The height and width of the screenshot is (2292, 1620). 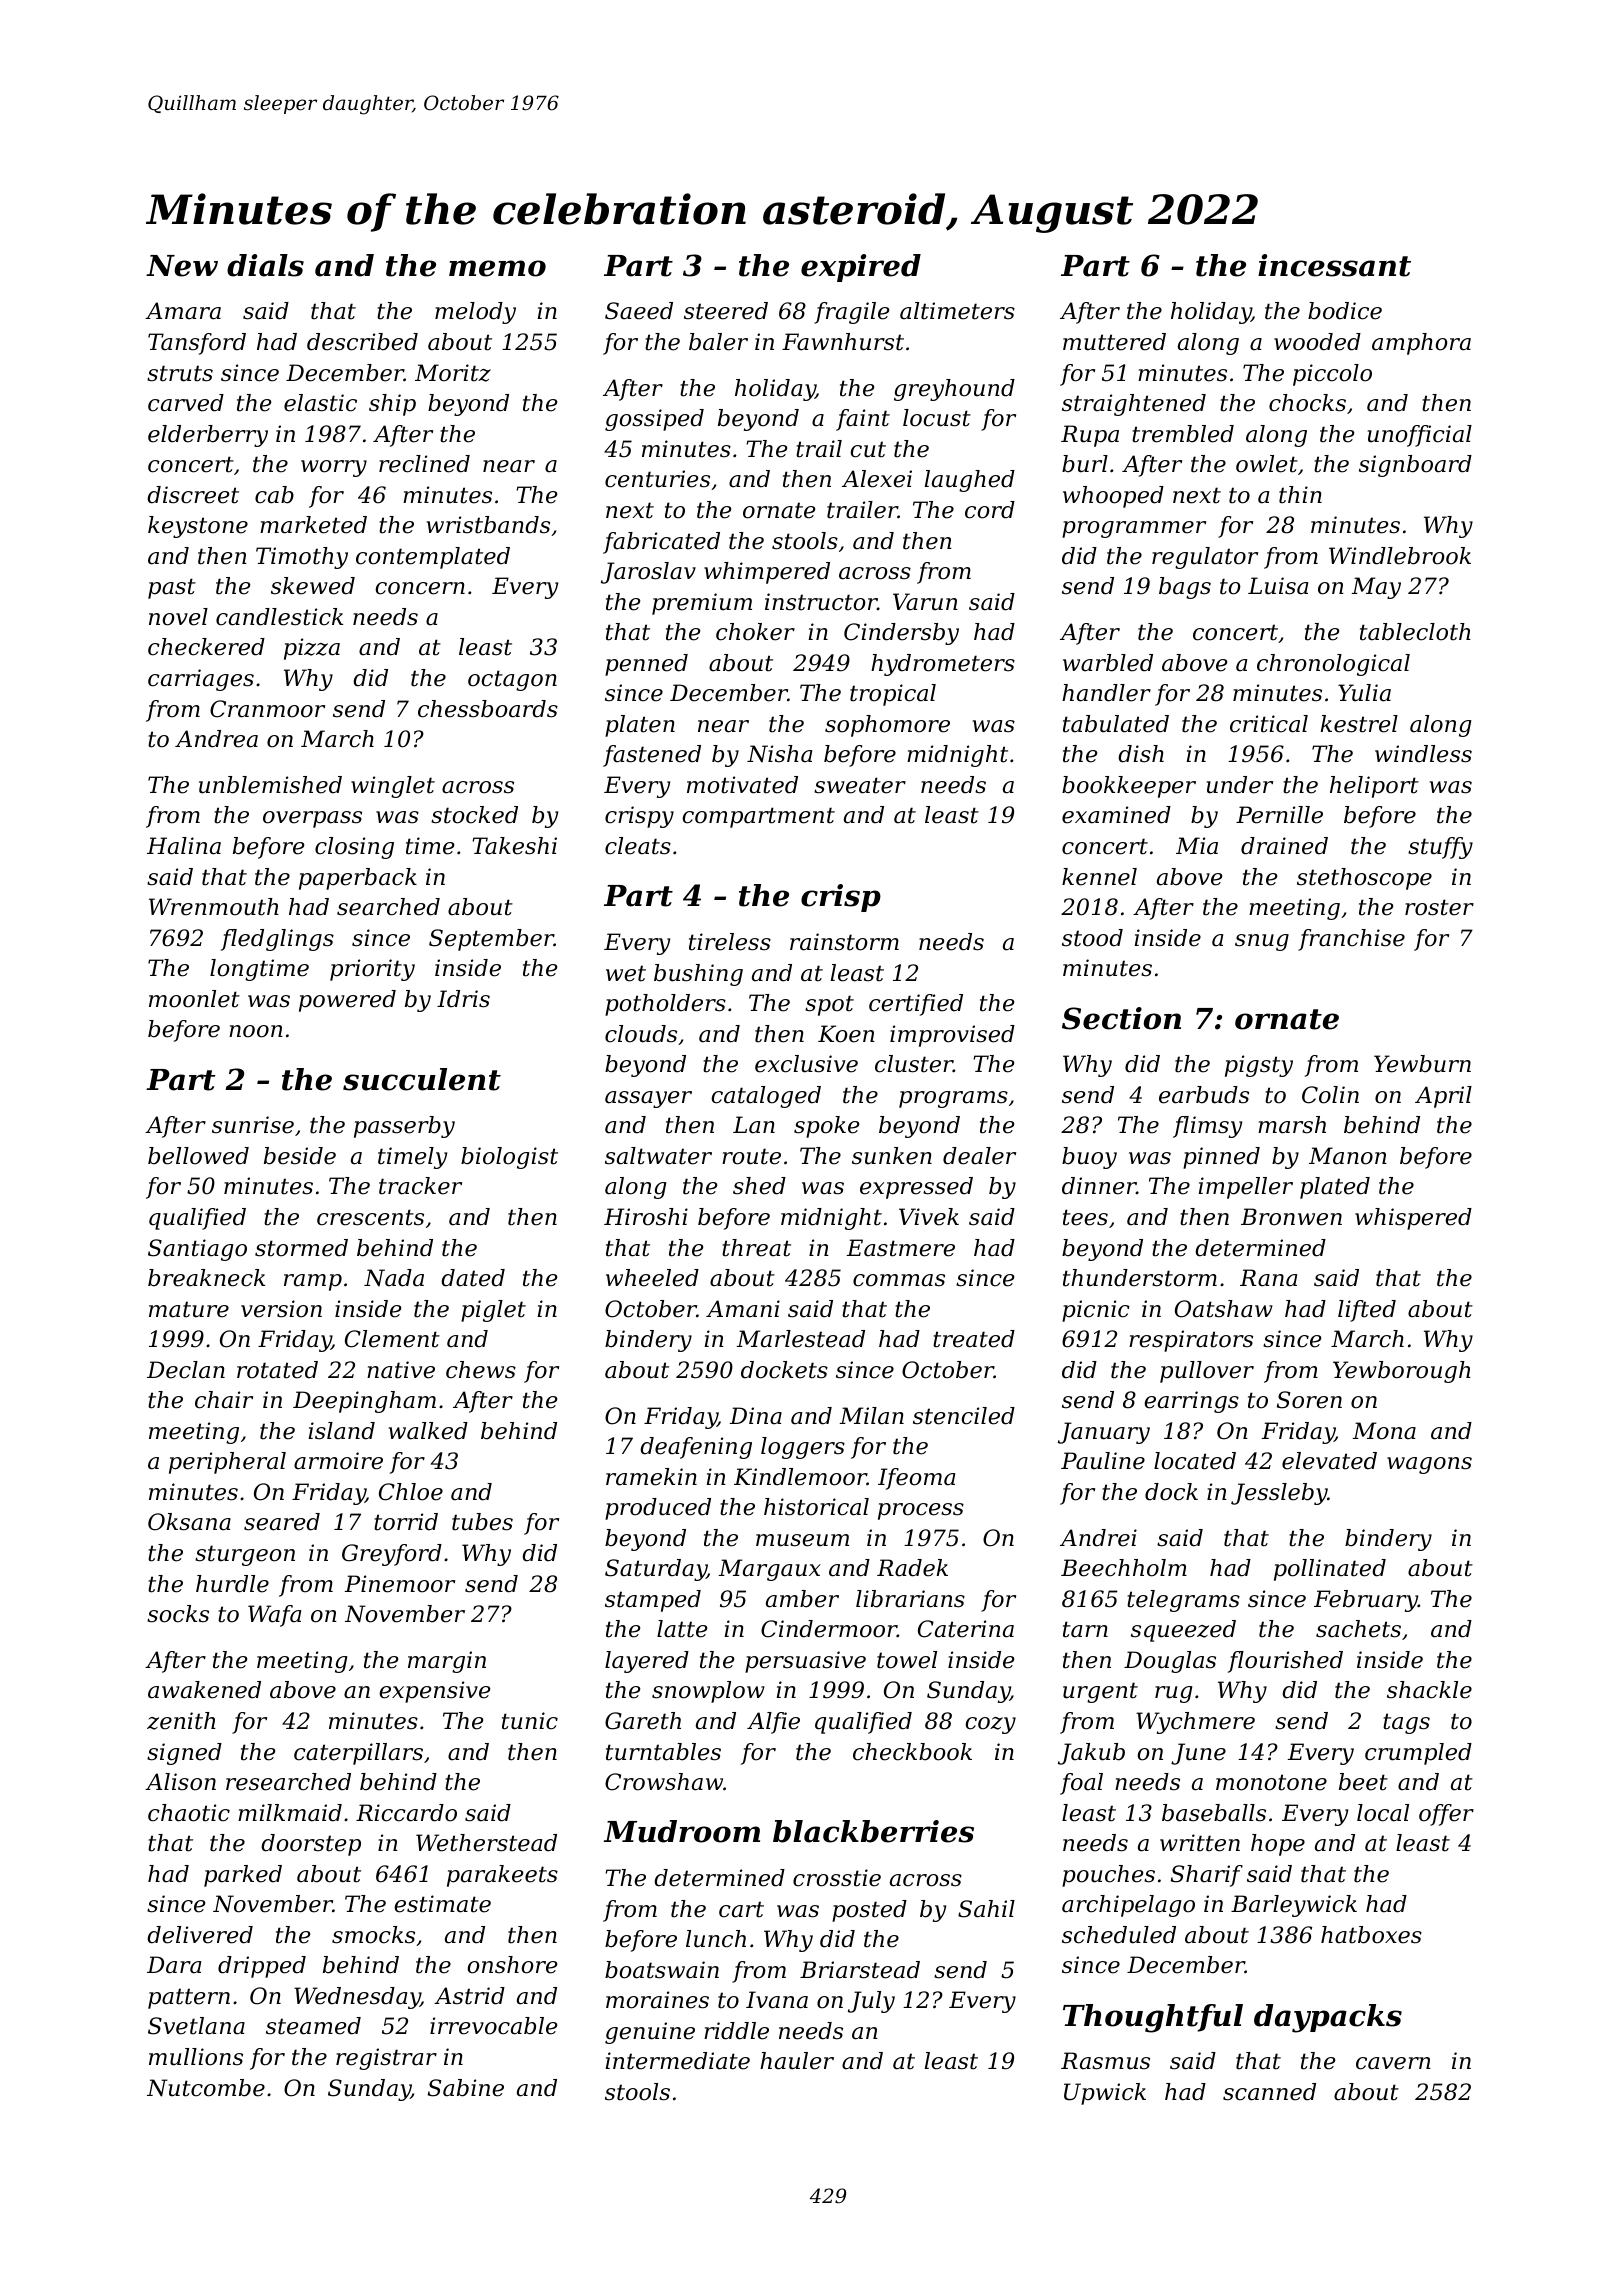 What do you see at coordinates (466, 2088) in the screenshot?
I see `Sabine` at bounding box center [466, 2088].
